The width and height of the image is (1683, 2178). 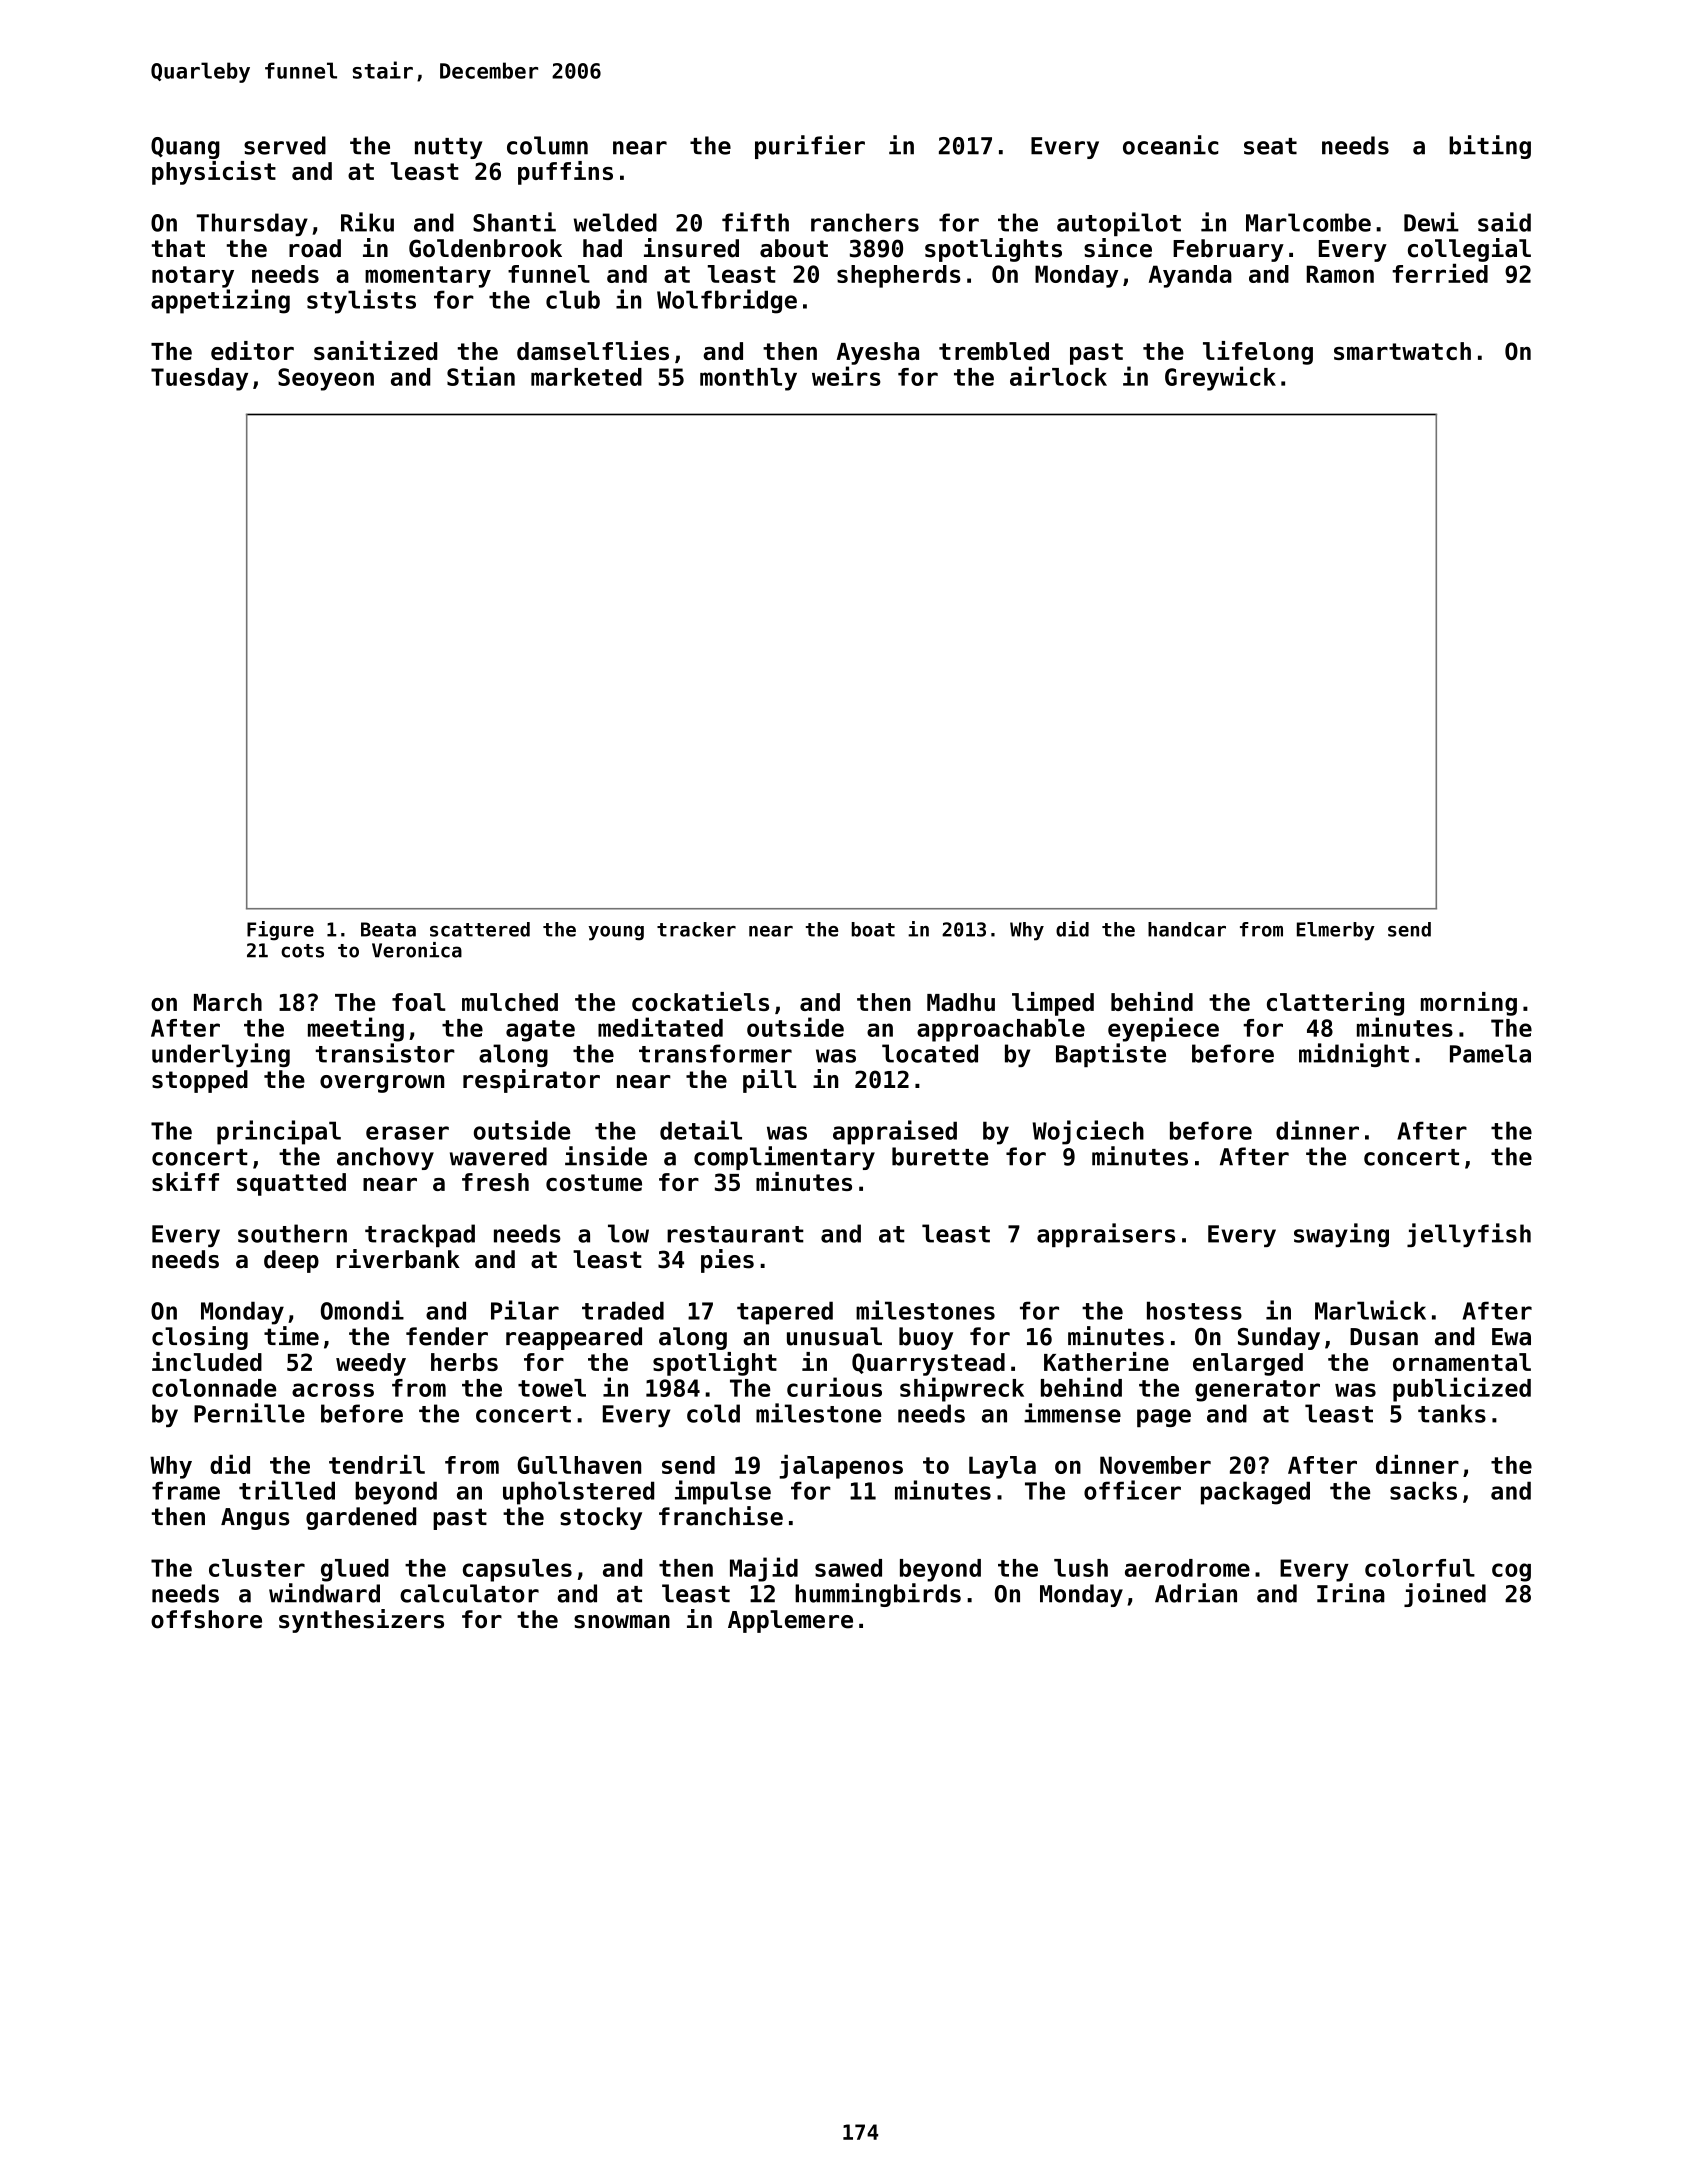 What do you see at coordinates (586, 377) in the image?
I see `marketed` at bounding box center [586, 377].
